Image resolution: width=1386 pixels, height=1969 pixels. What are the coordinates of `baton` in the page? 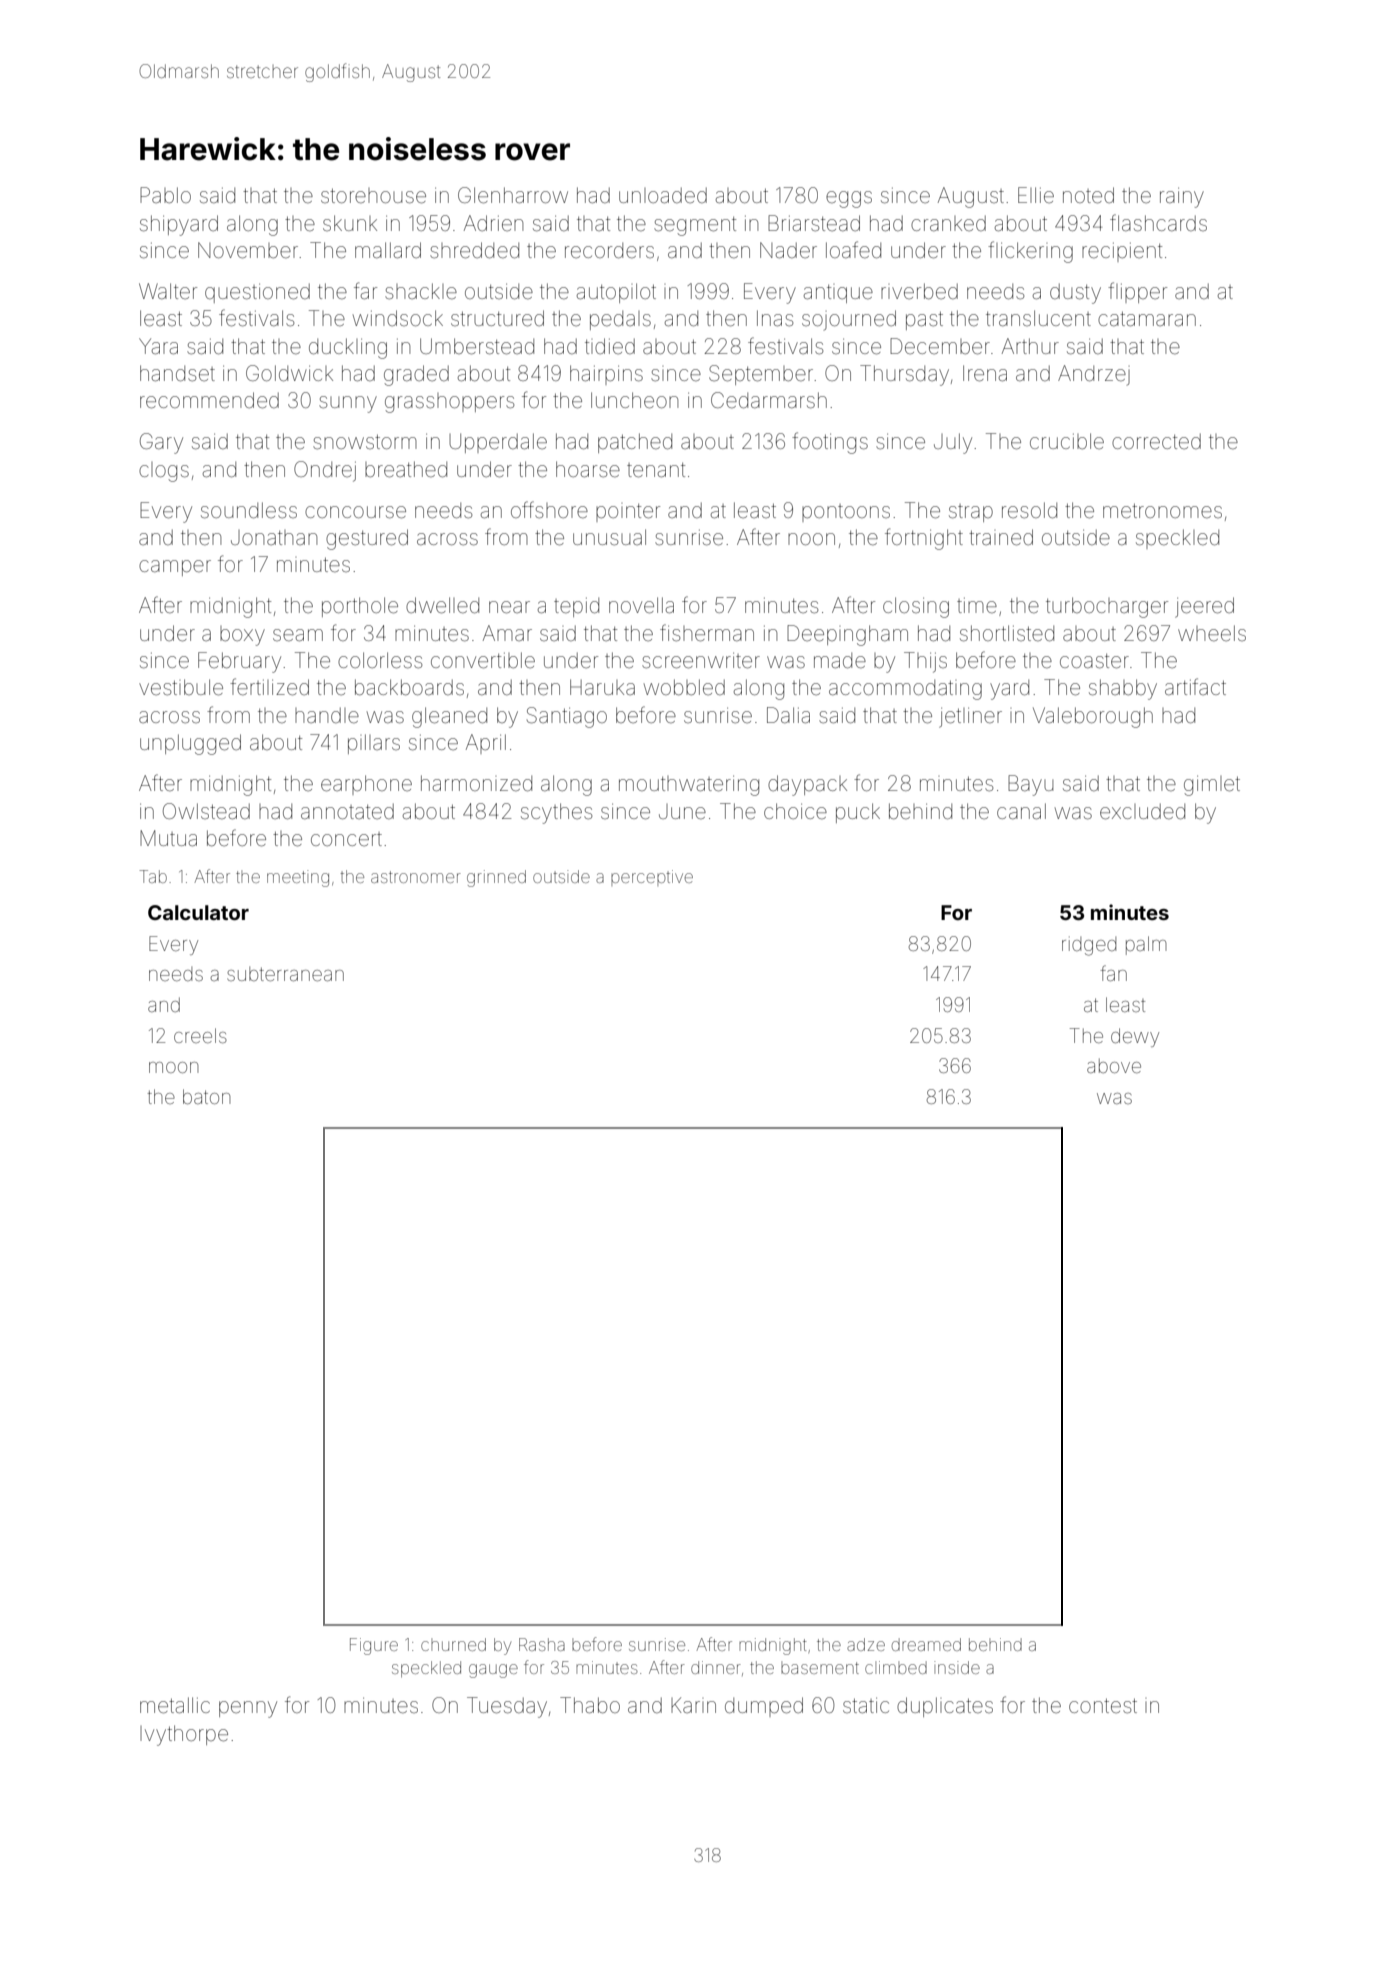 It's located at (206, 1096).
